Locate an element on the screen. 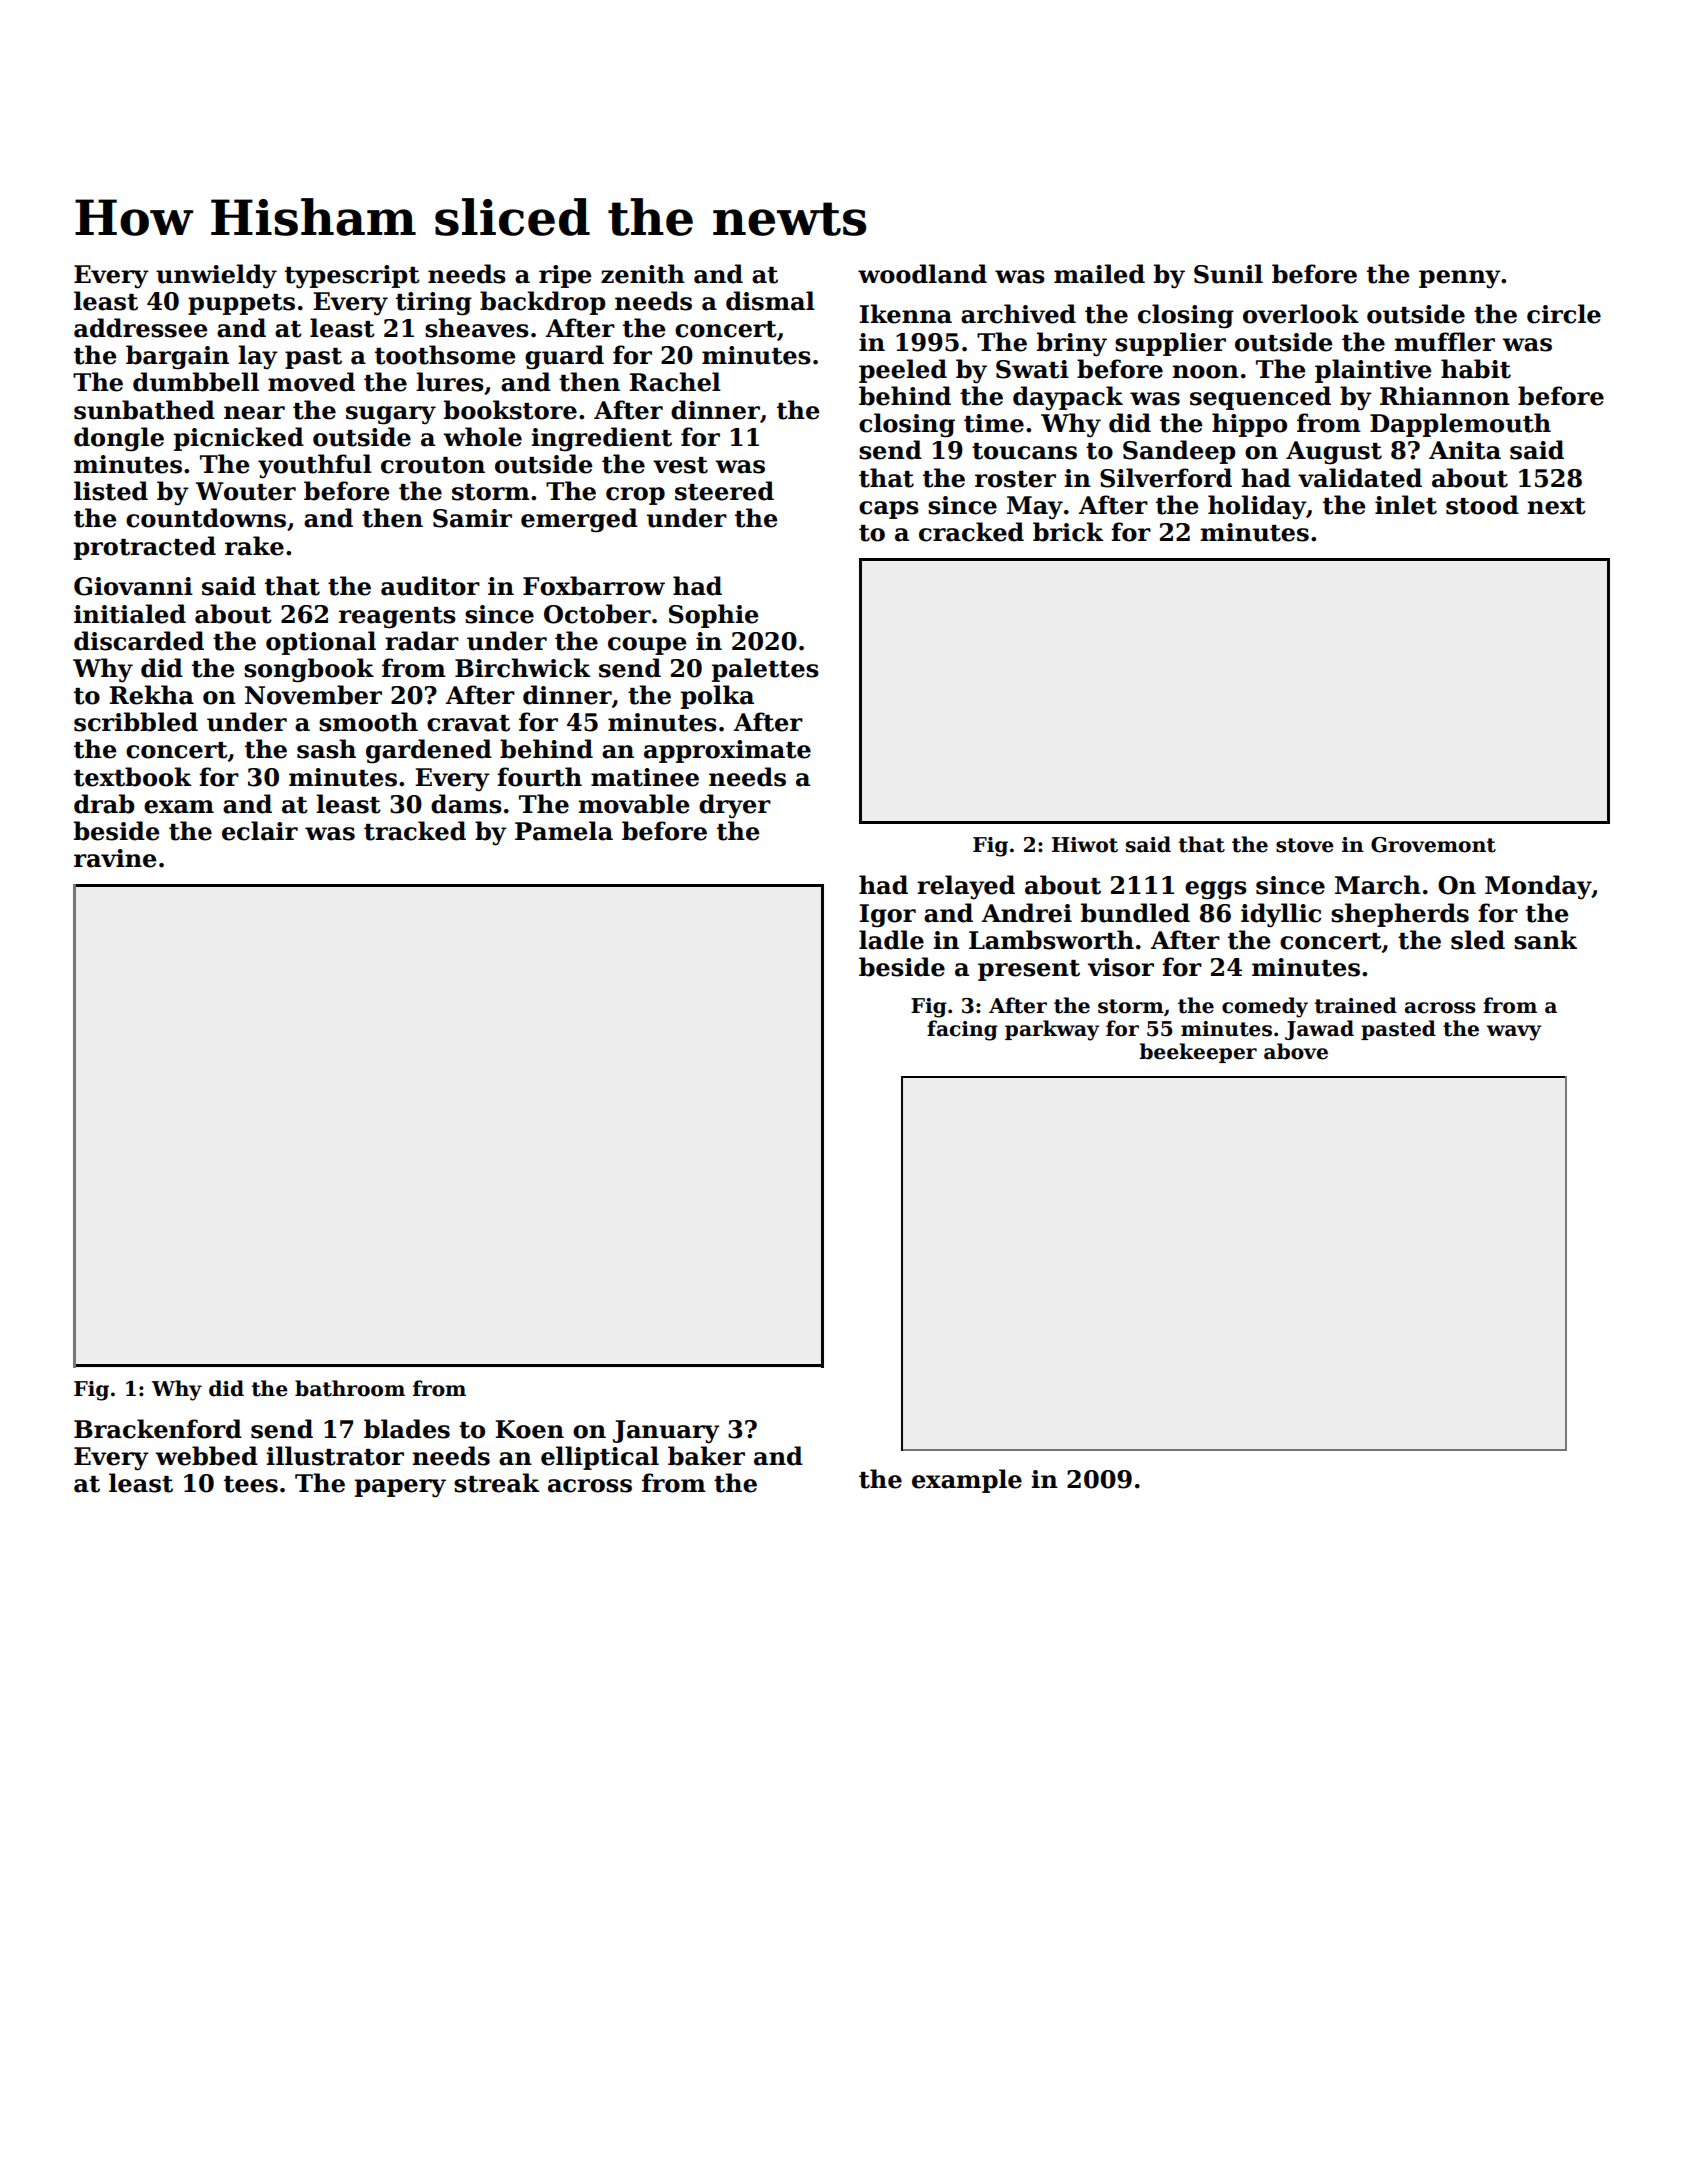  sunbathed is located at coordinates (144, 410).
